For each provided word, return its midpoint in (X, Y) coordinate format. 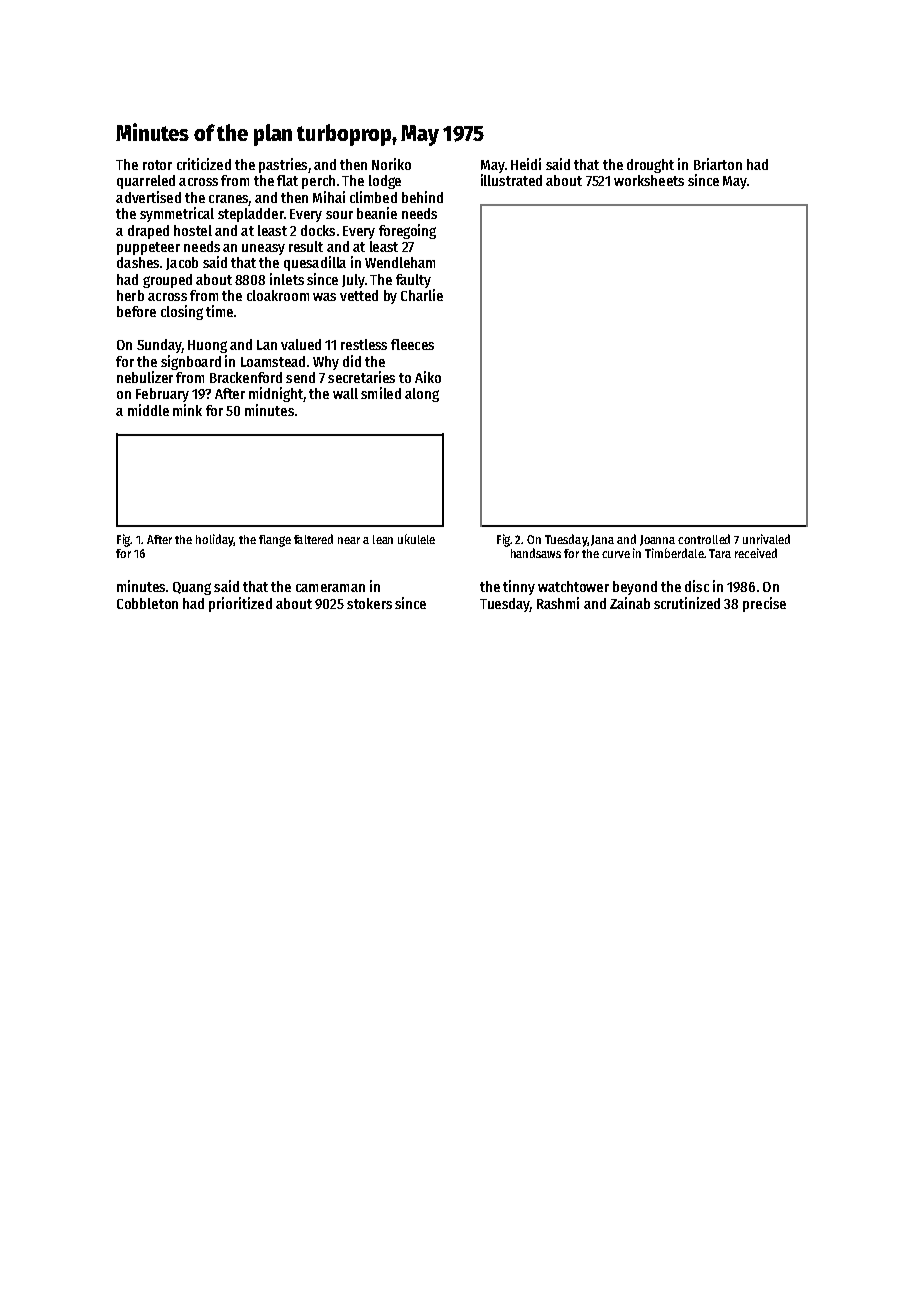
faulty (413, 281)
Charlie (422, 295)
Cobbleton (147, 603)
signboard (191, 362)
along (422, 395)
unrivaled (766, 539)
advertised (148, 197)
